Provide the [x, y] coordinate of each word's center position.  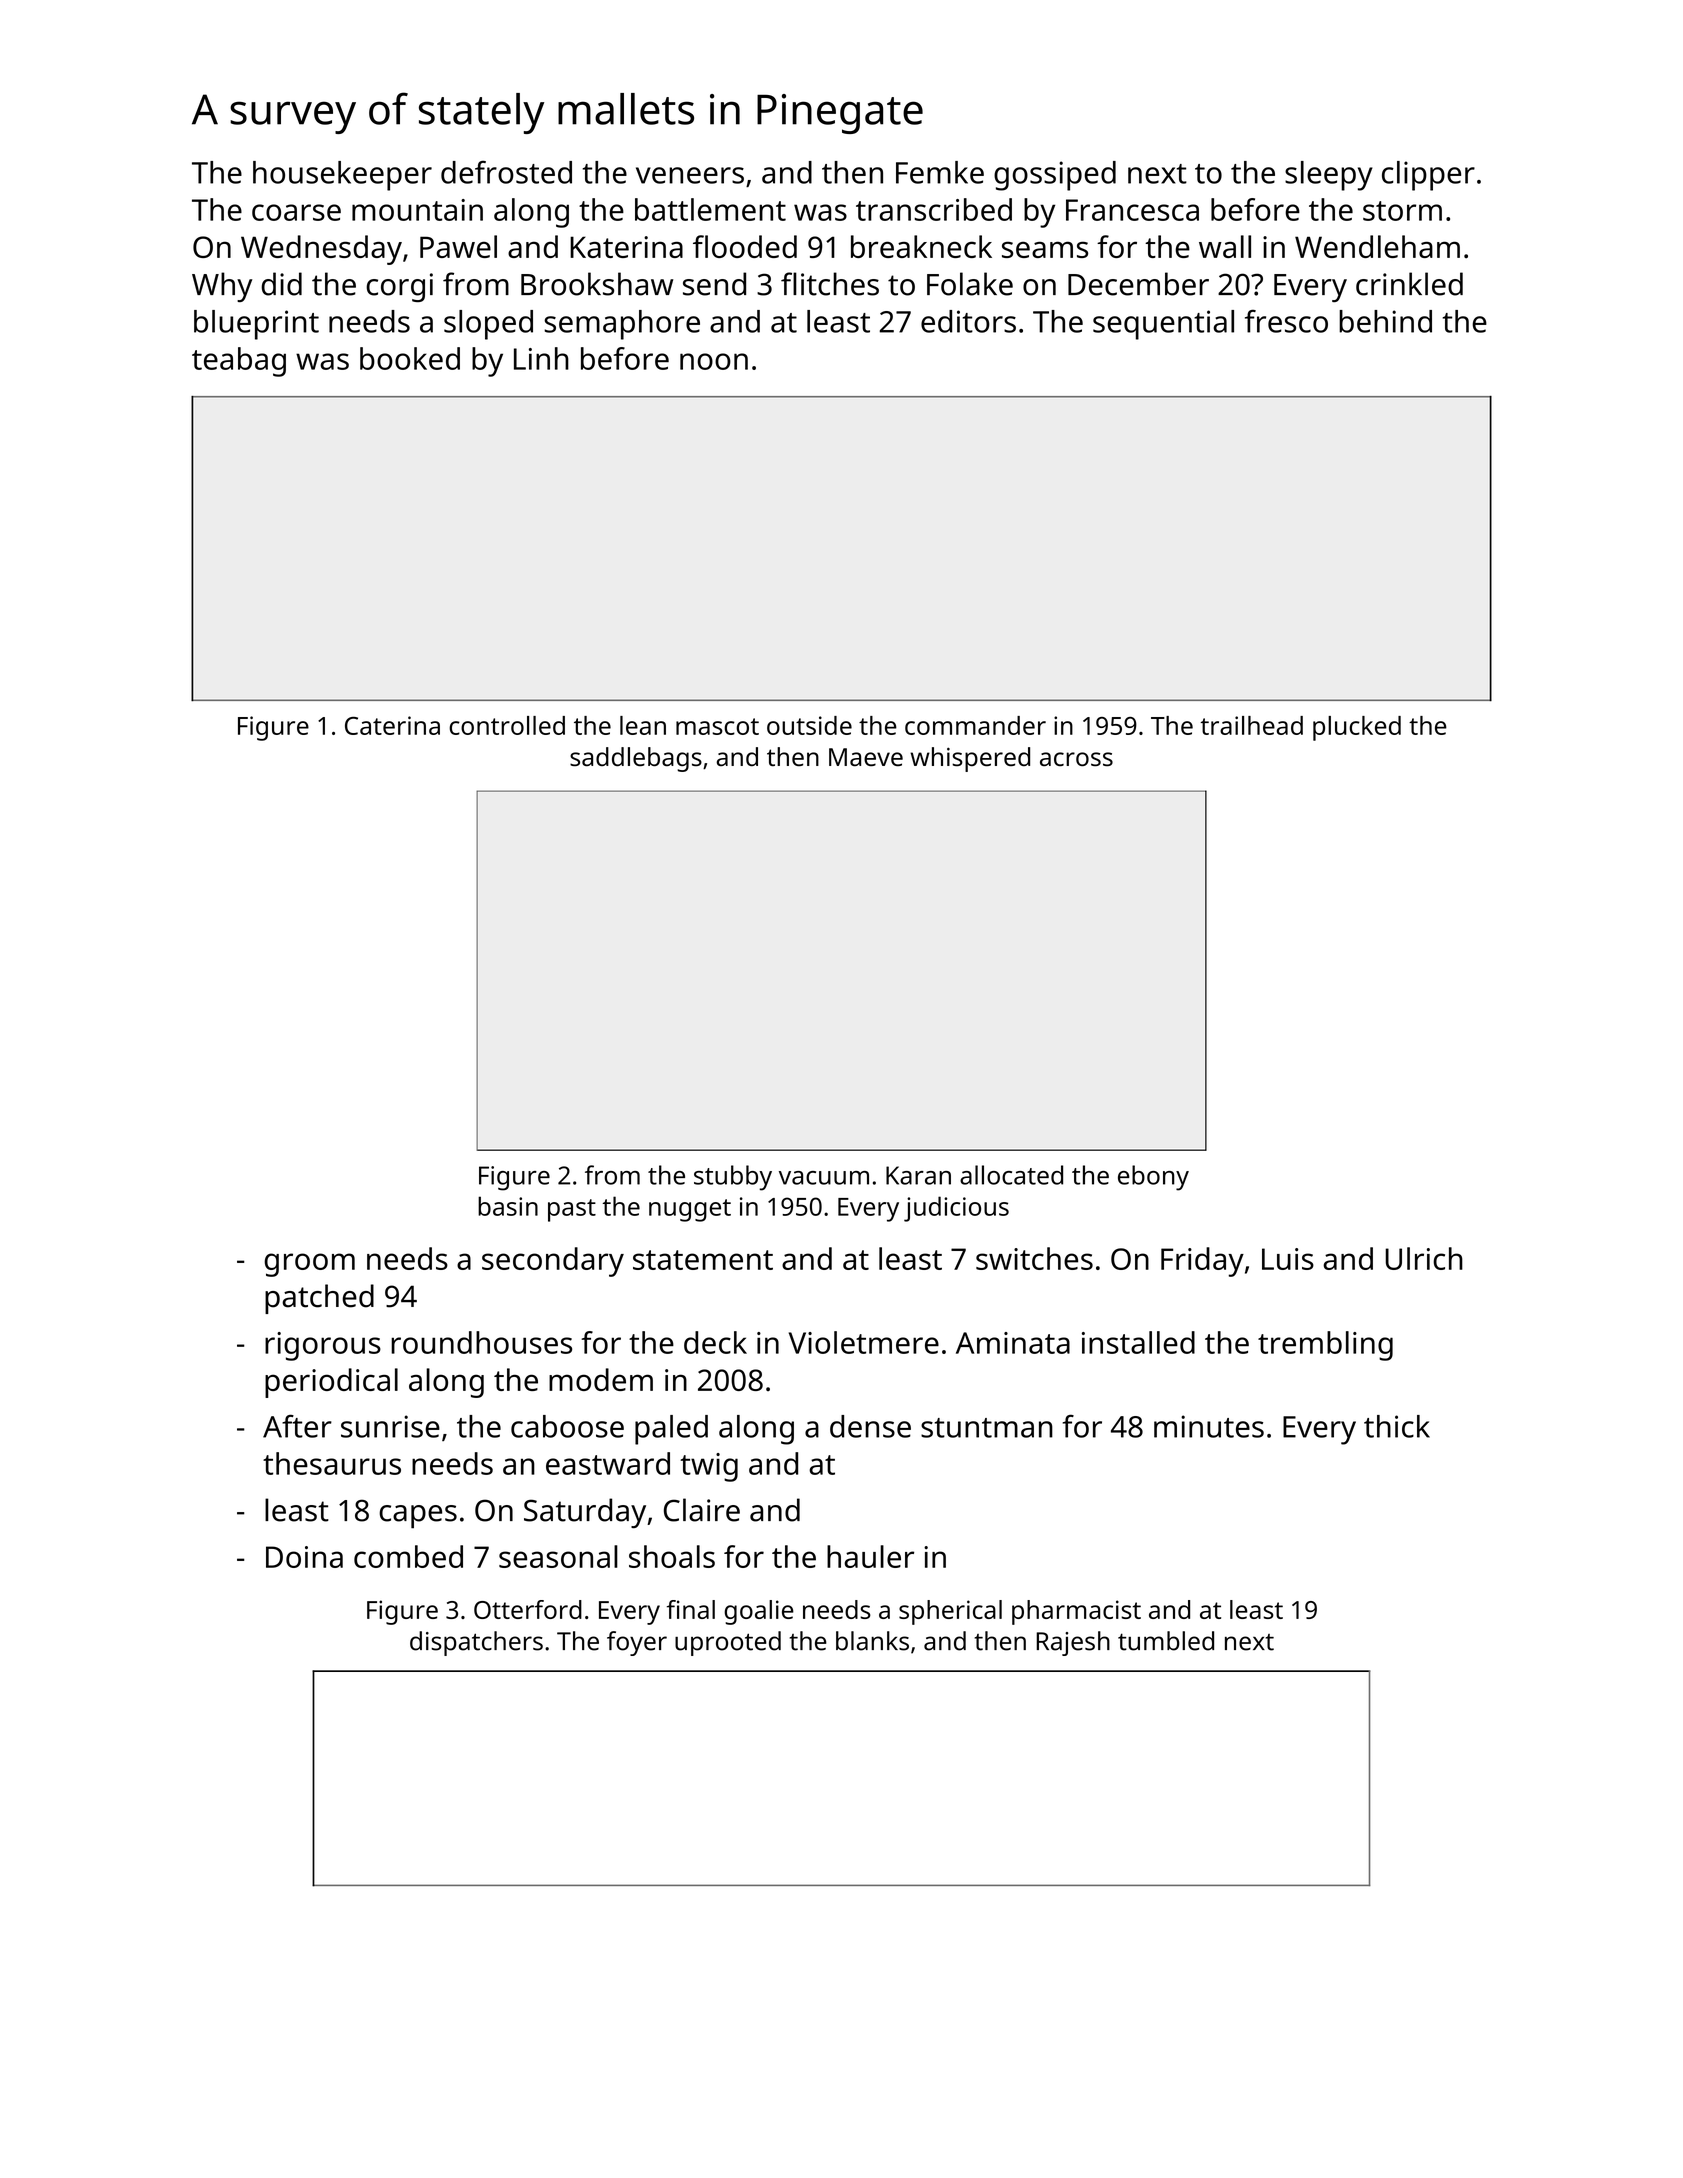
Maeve [866, 757]
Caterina [392, 725]
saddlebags [636, 759]
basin [508, 1206]
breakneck [921, 246]
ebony [1153, 1178]
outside [809, 725]
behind [1385, 321]
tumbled [1166, 1641]
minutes [1209, 1426]
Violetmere [864, 1342]
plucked [1357, 728]
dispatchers [476, 1643]
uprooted [728, 1643]
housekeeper [342, 176]
